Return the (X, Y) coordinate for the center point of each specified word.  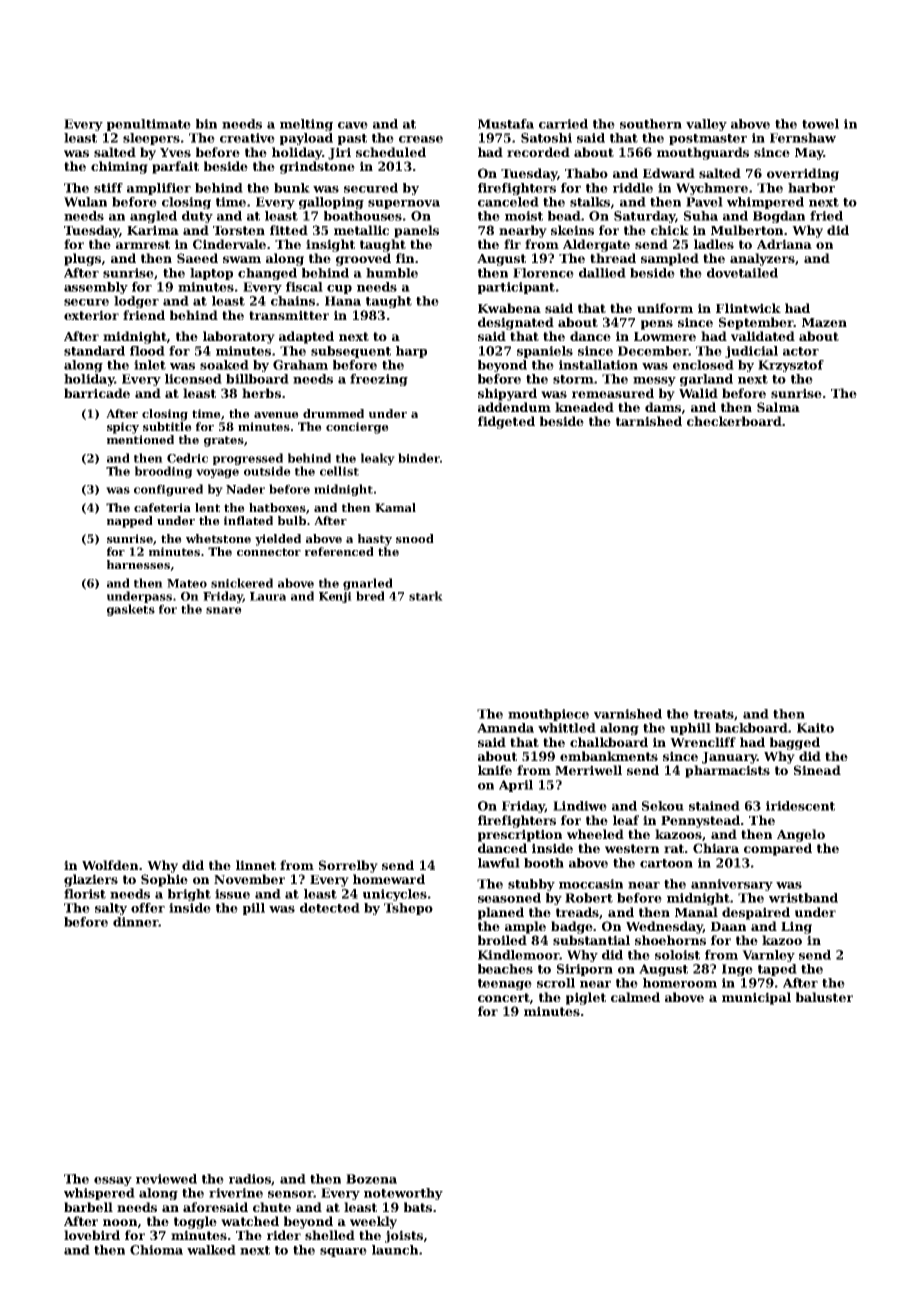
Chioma (156, 1250)
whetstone (218, 538)
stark (426, 596)
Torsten (239, 230)
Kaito (815, 728)
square (343, 1252)
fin (405, 258)
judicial (751, 352)
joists (404, 1236)
